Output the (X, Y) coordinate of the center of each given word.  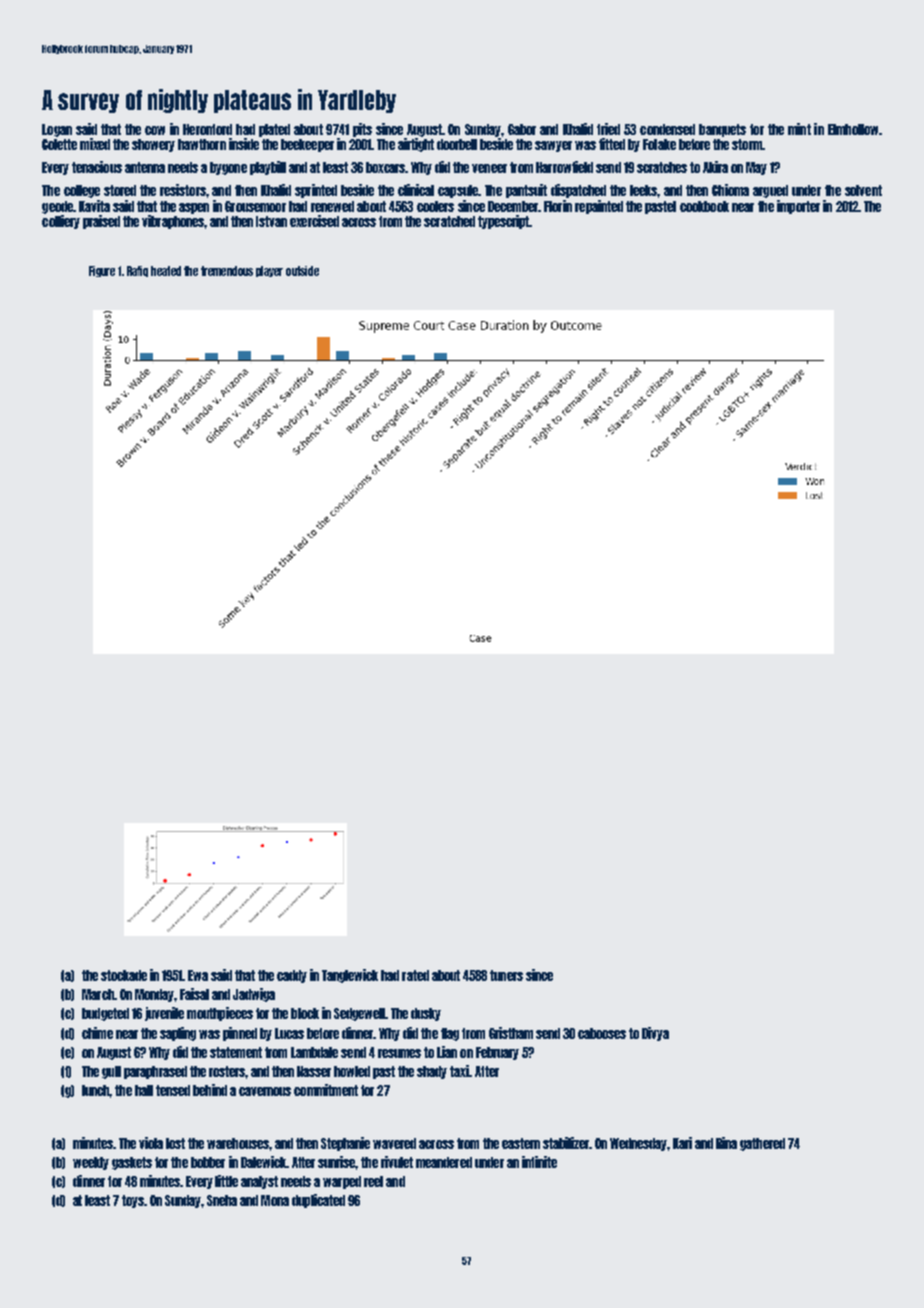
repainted (599, 207)
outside (302, 271)
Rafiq (137, 271)
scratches (662, 167)
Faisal (194, 994)
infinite (539, 1162)
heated (166, 271)
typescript (503, 222)
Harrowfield (564, 167)
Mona (275, 1200)
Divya (655, 1034)
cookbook (704, 206)
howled (352, 1071)
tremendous (227, 271)
